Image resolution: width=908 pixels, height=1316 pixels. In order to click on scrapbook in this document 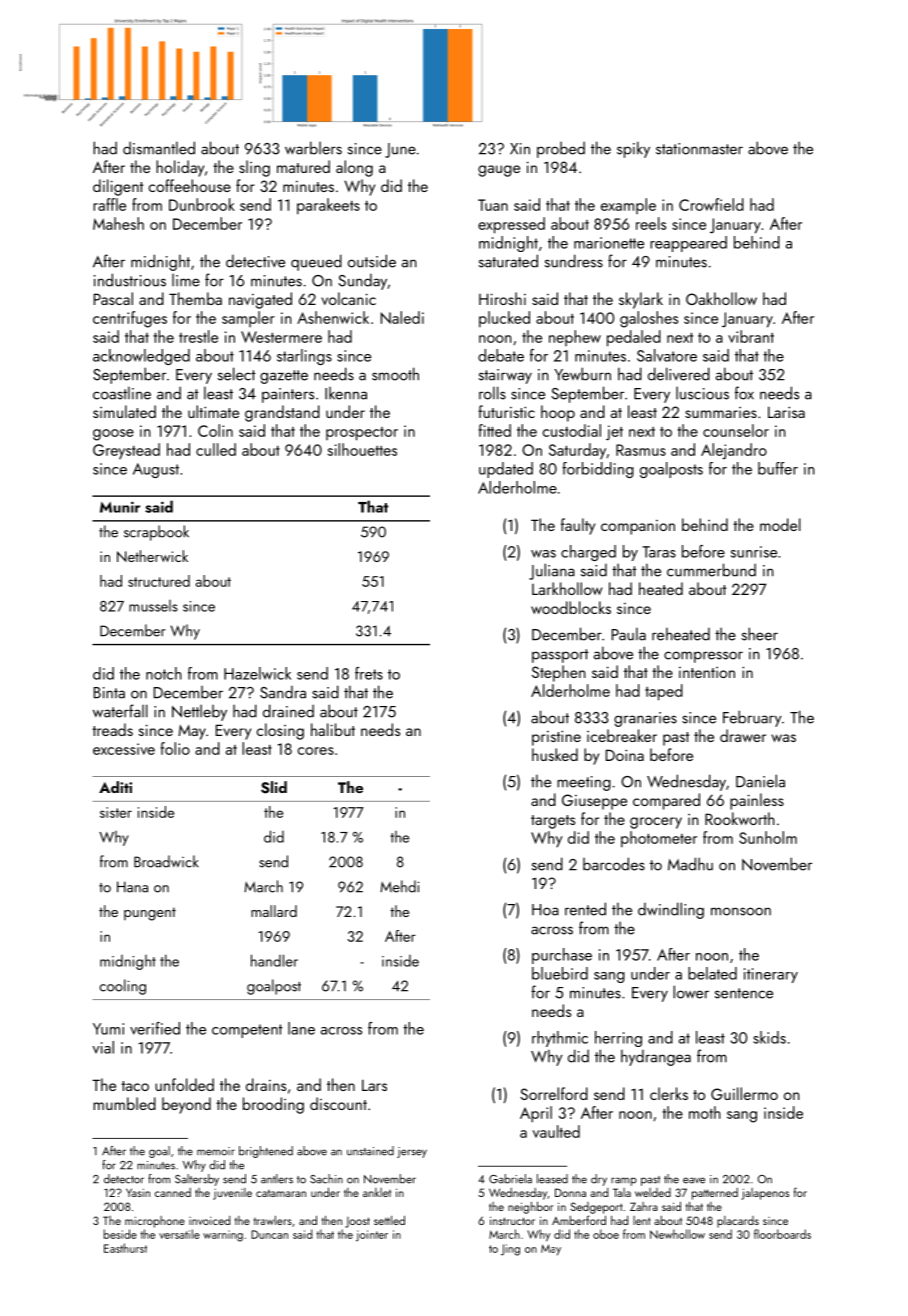, I will do `click(156, 533)`.
